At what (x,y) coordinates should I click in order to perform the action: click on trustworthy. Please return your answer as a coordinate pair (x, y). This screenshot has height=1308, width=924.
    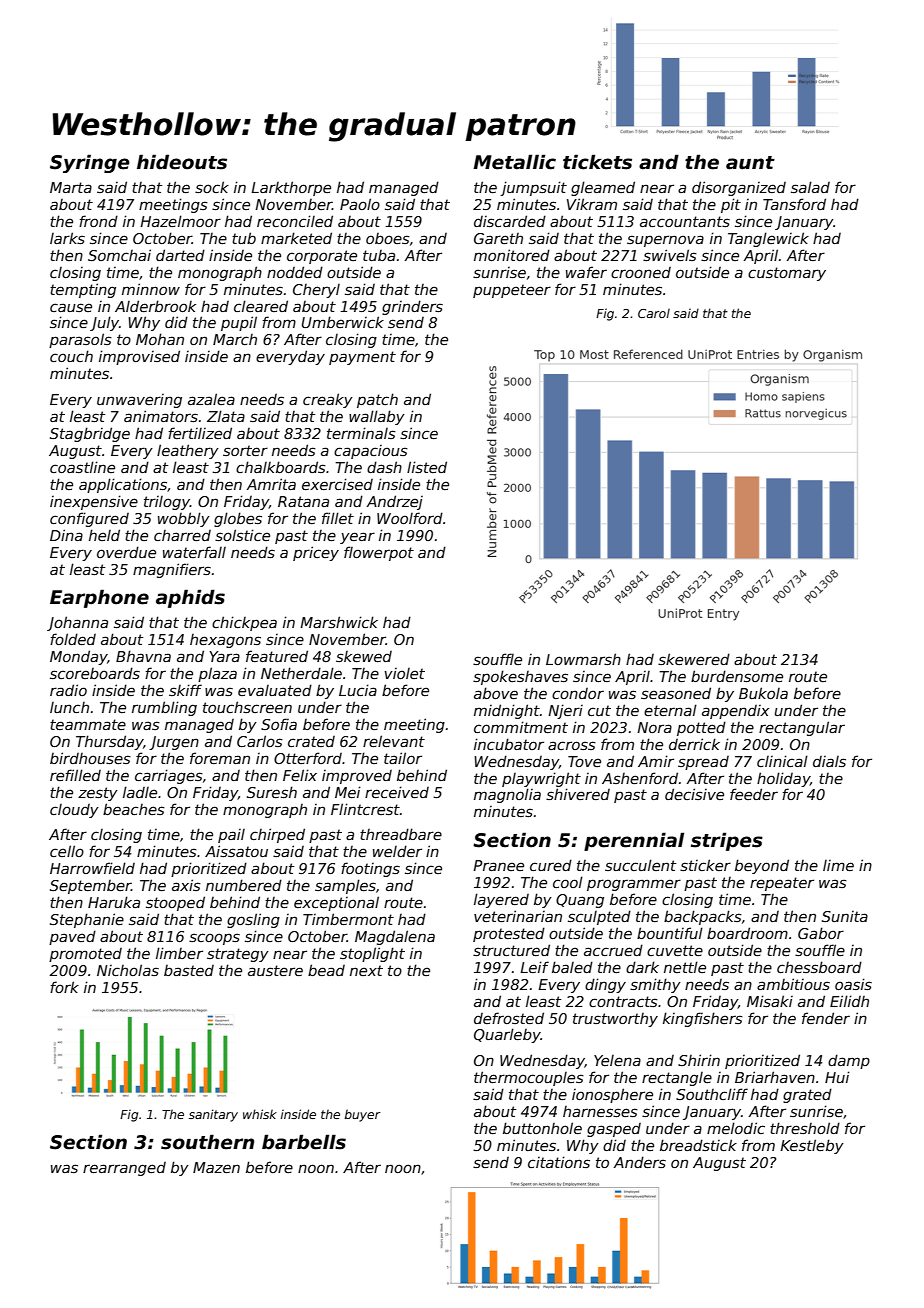
    Looking at the image, I should click on (615, 1020).
